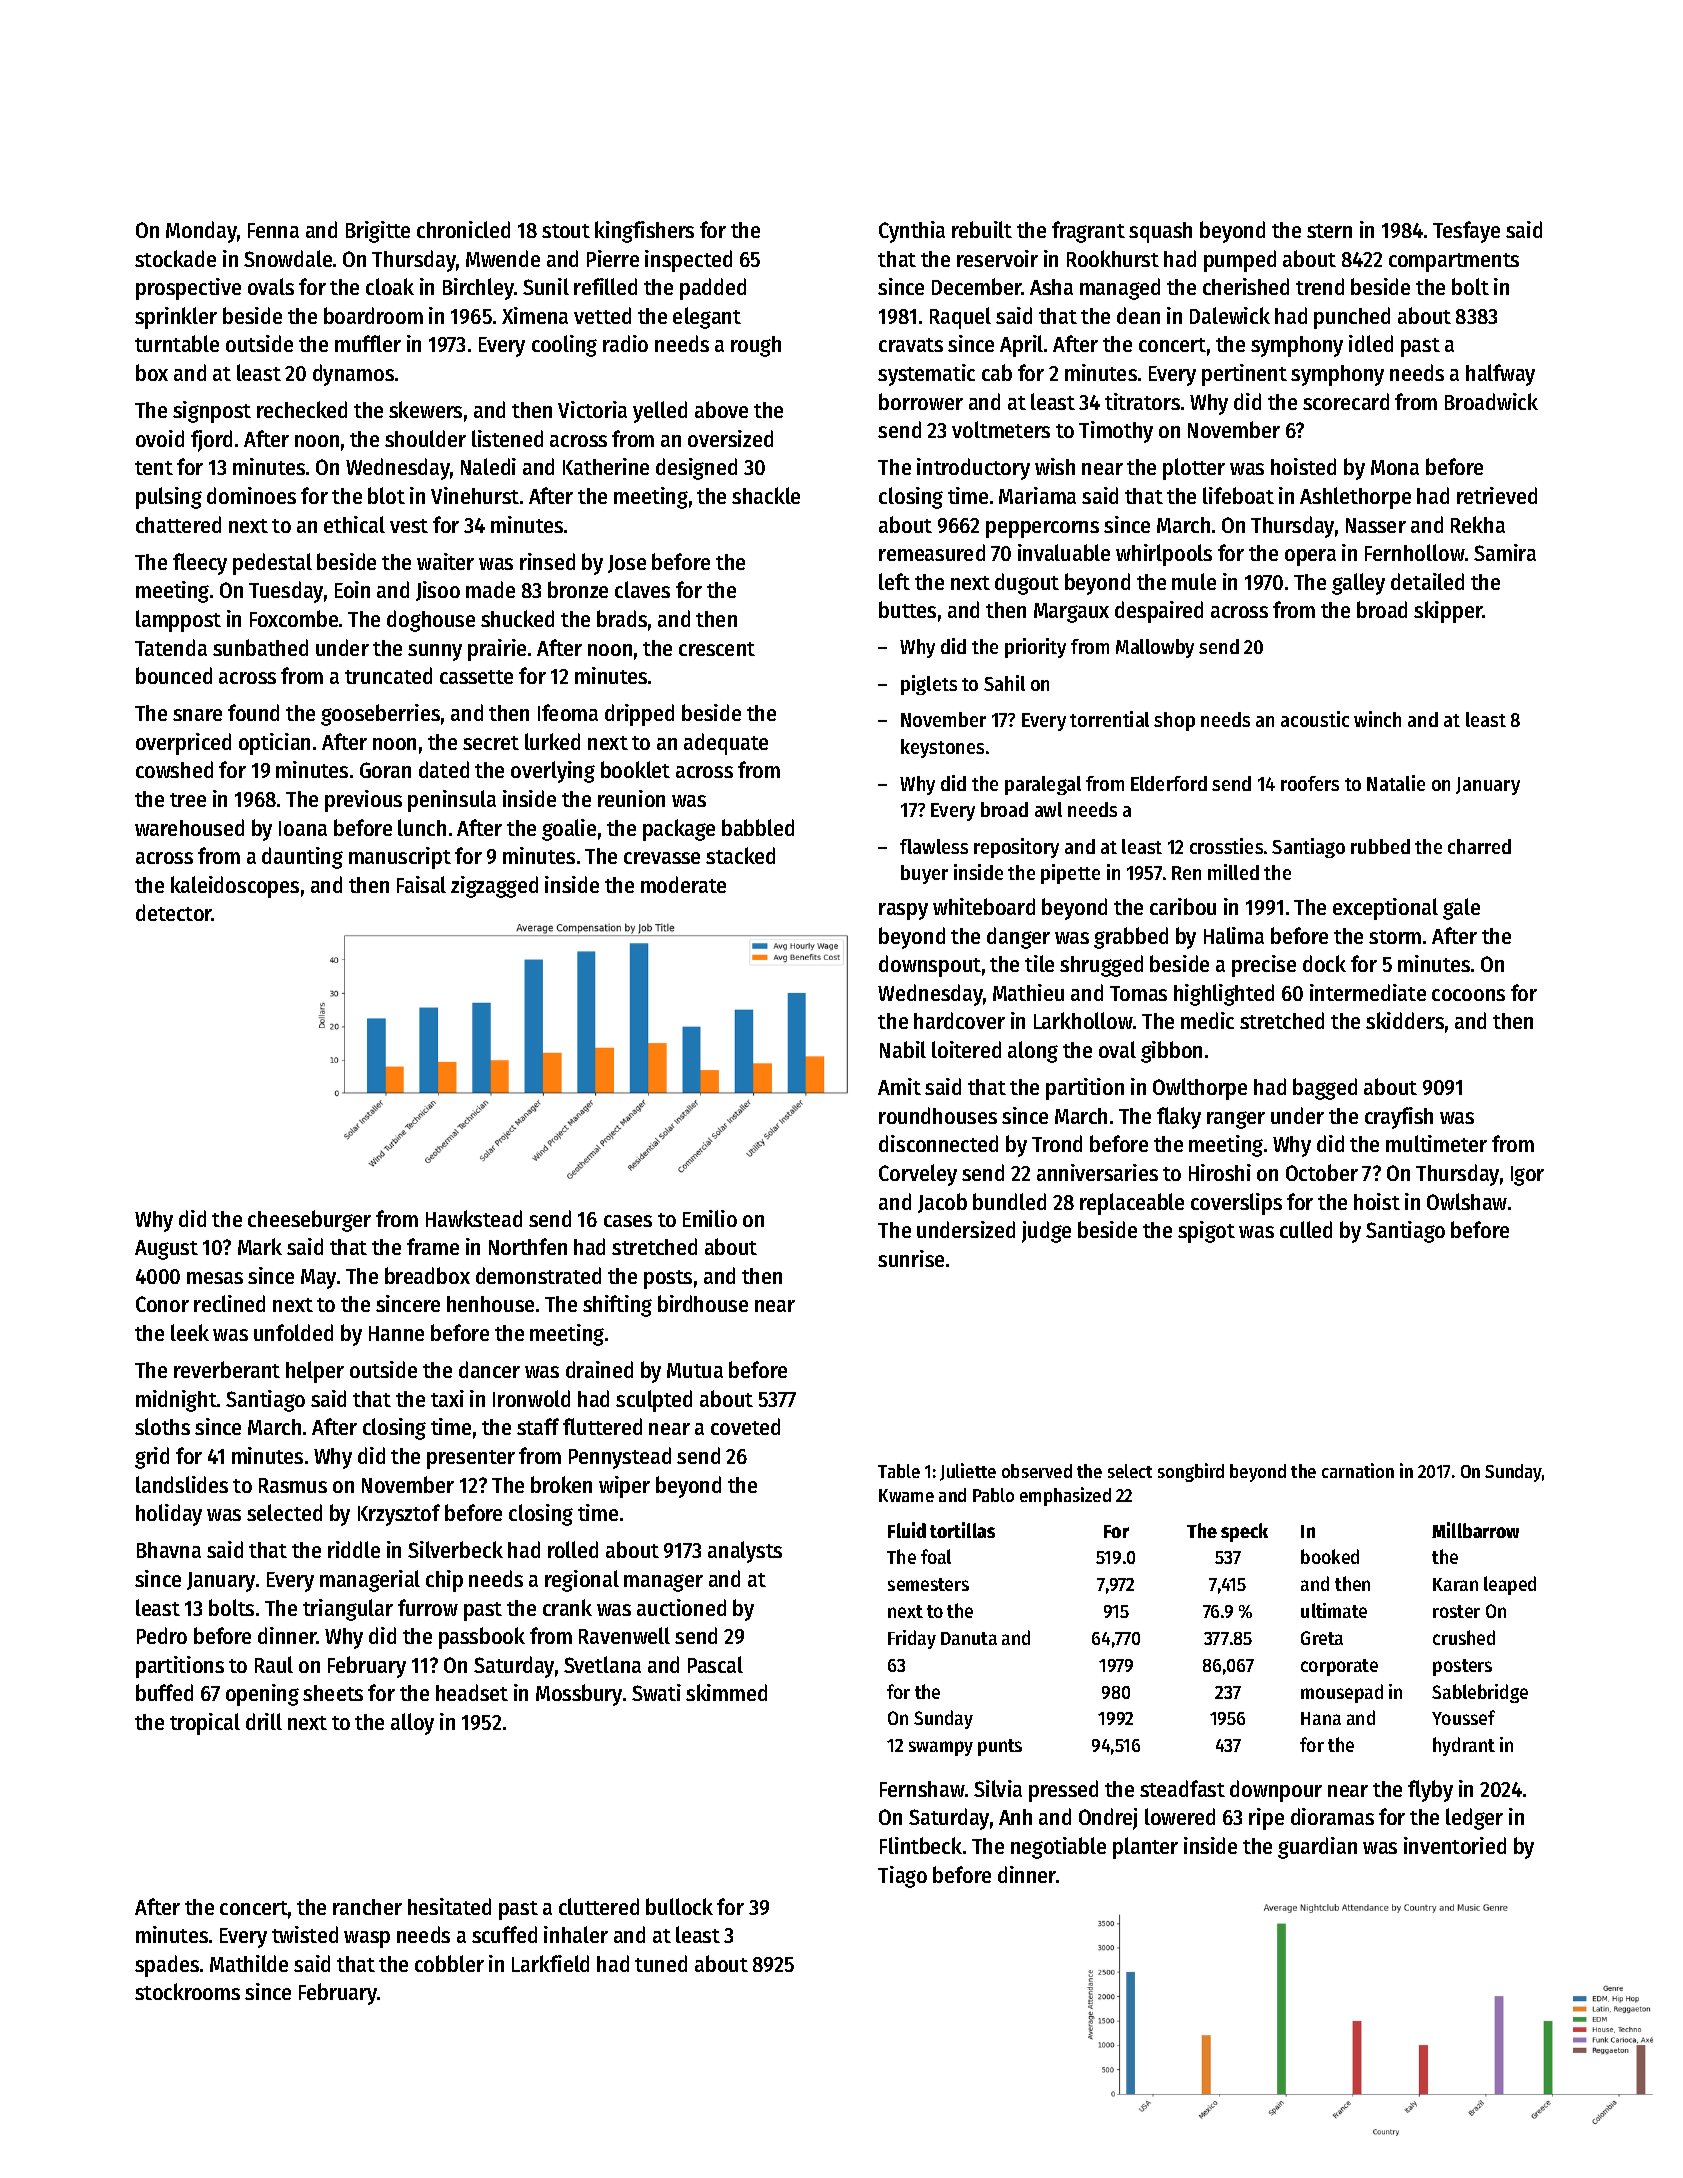  I want to click on skewers, so click(425, 409).
